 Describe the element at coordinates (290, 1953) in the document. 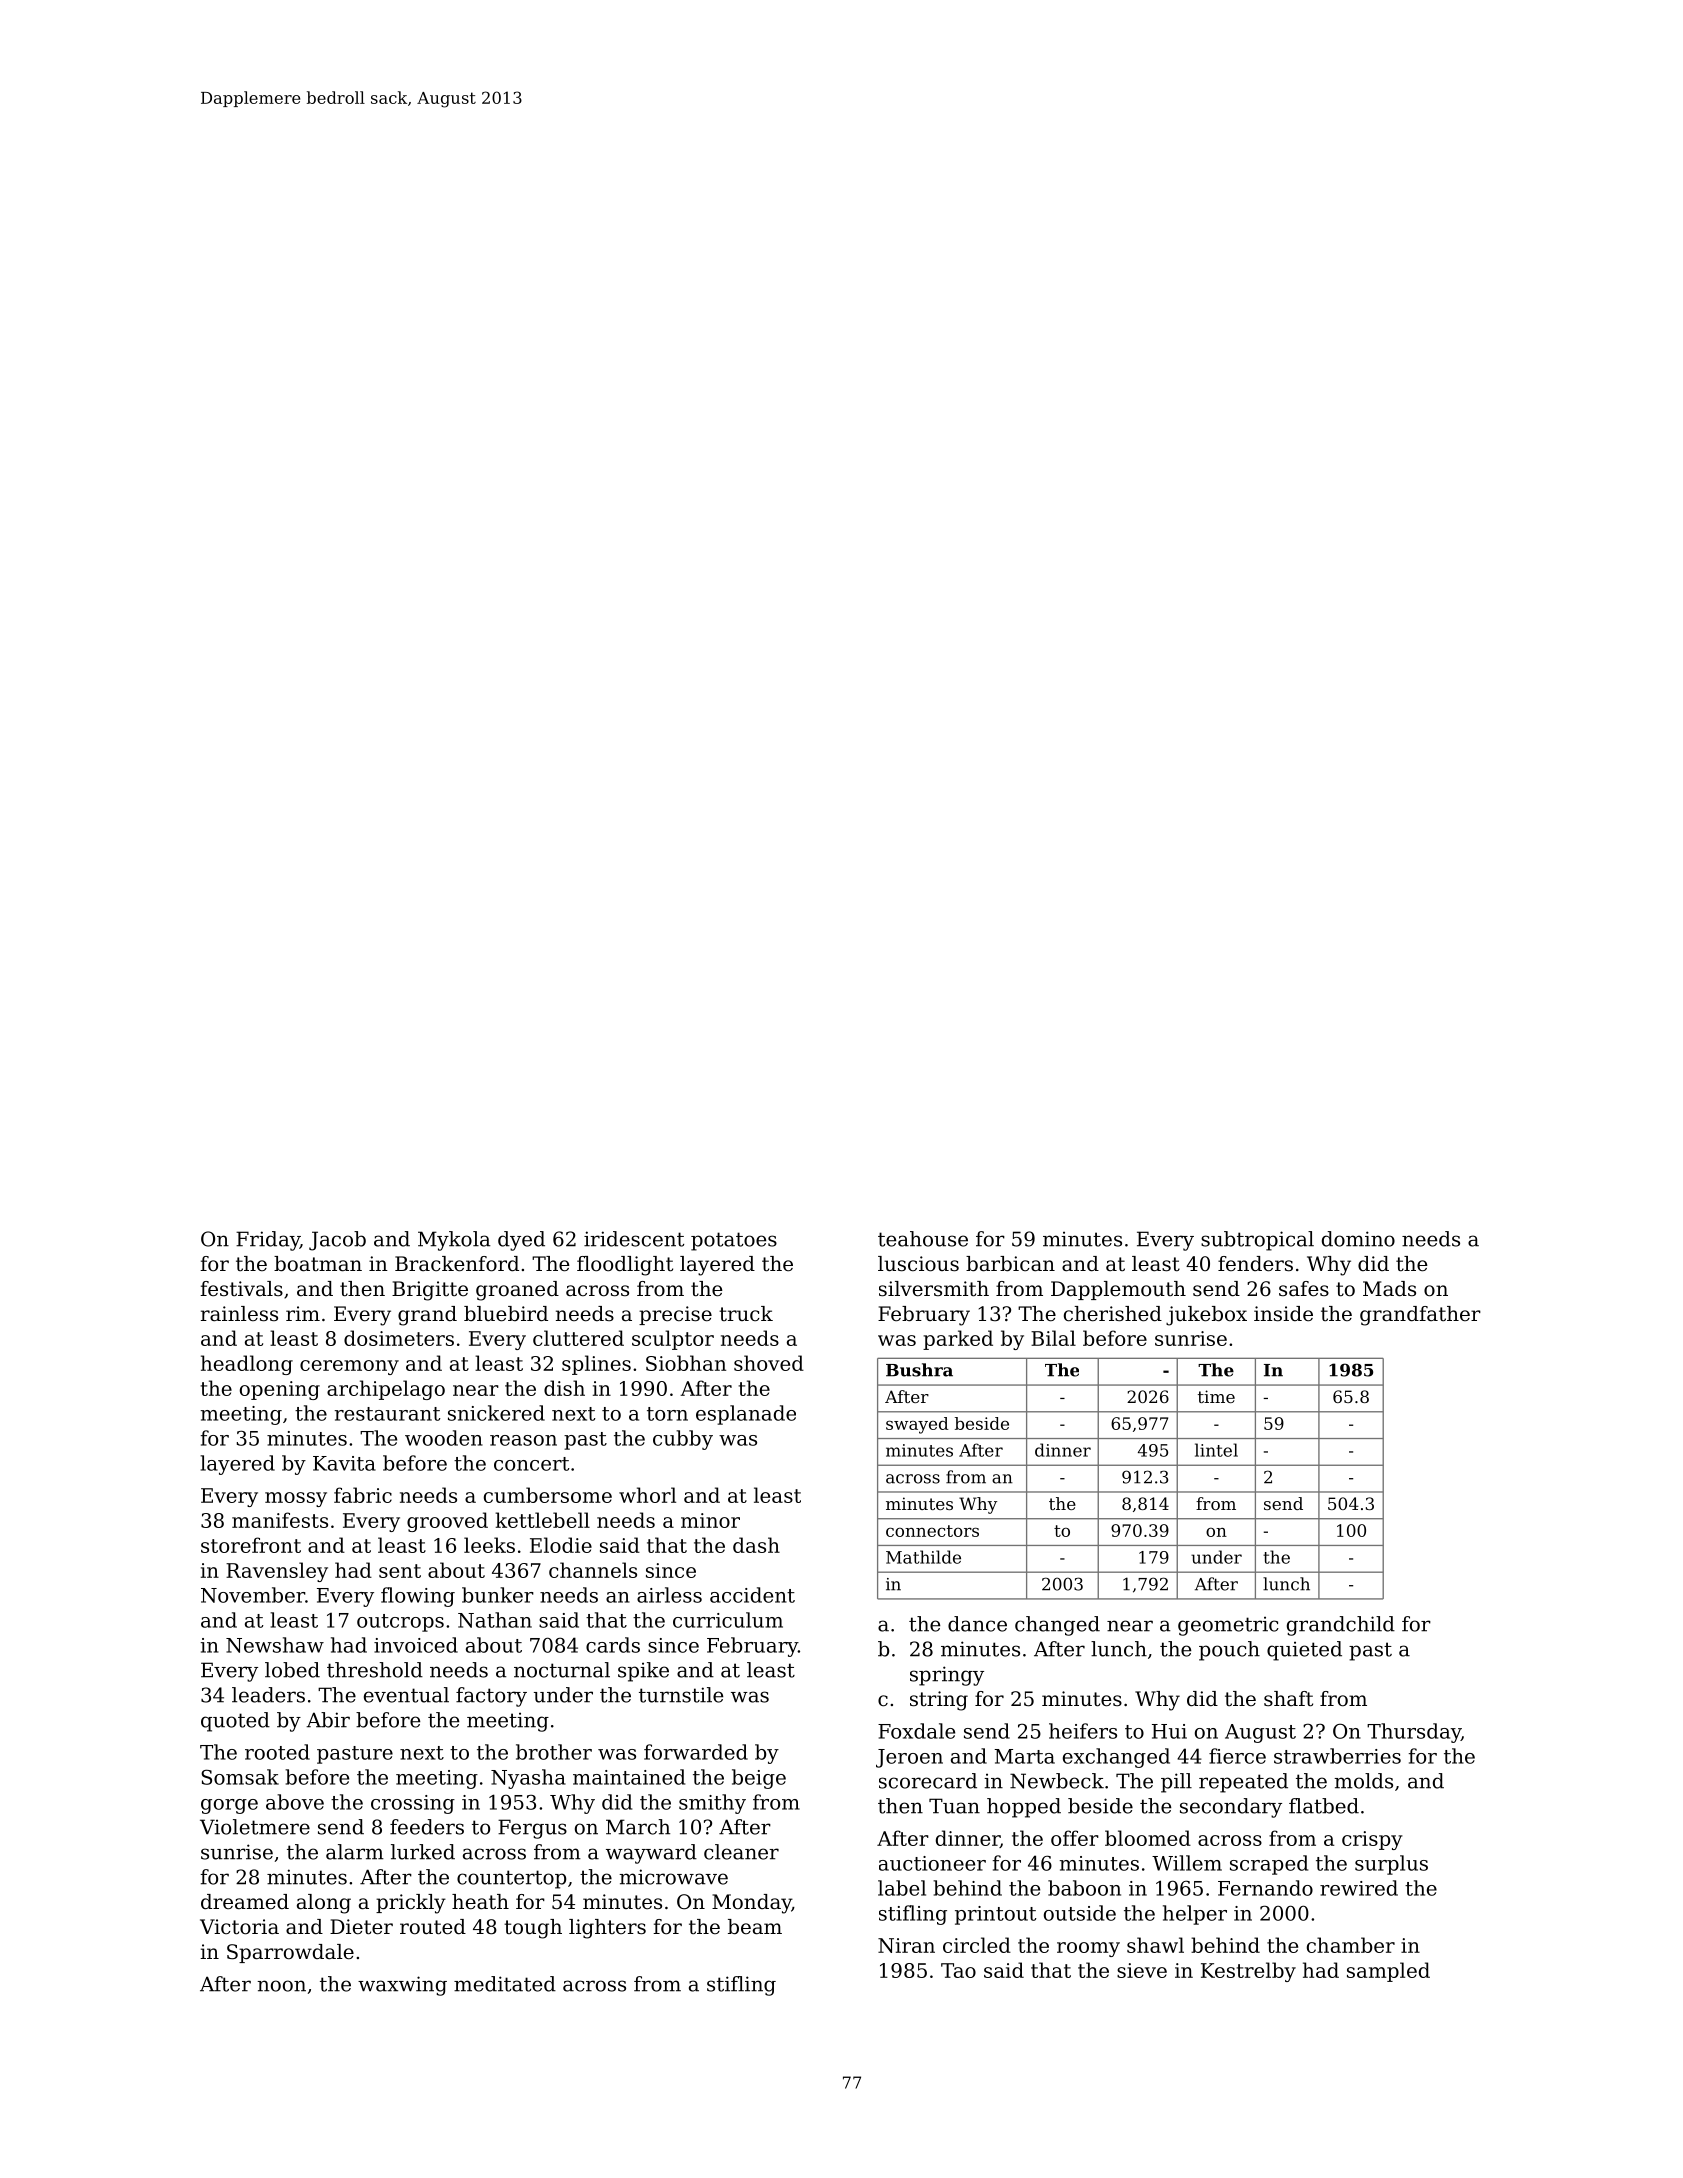

I see `Sparrowdale` at that location.
